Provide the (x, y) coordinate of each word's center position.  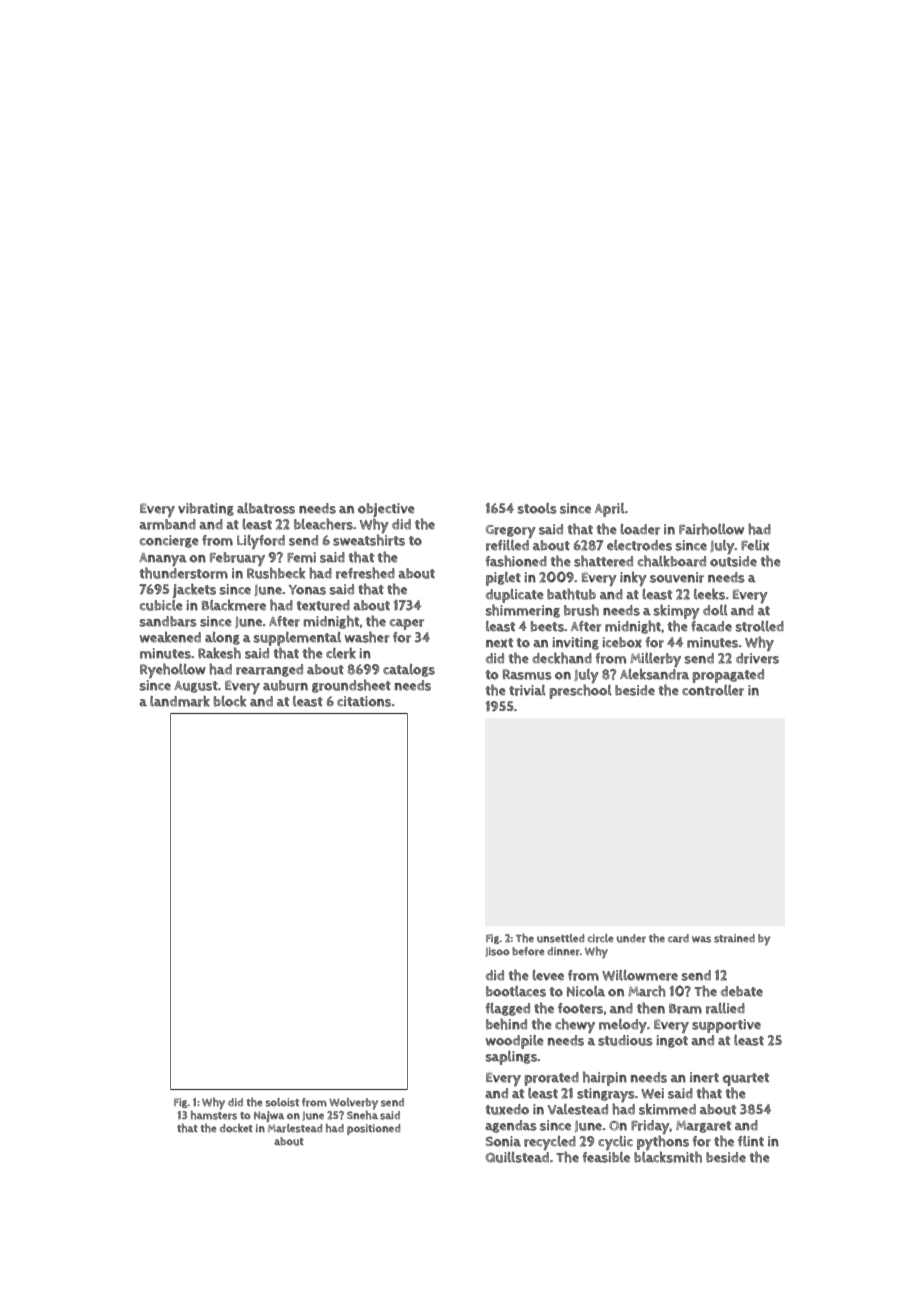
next (499, 643)
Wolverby (353, 1104)
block (230, 701)
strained (734, 938)
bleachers (323, 524)
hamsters (214, 1115)
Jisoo (497, 952)
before (528, 951)
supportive (726, 1026)
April (610, 510)
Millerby (655, 660)
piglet (503, 579)
